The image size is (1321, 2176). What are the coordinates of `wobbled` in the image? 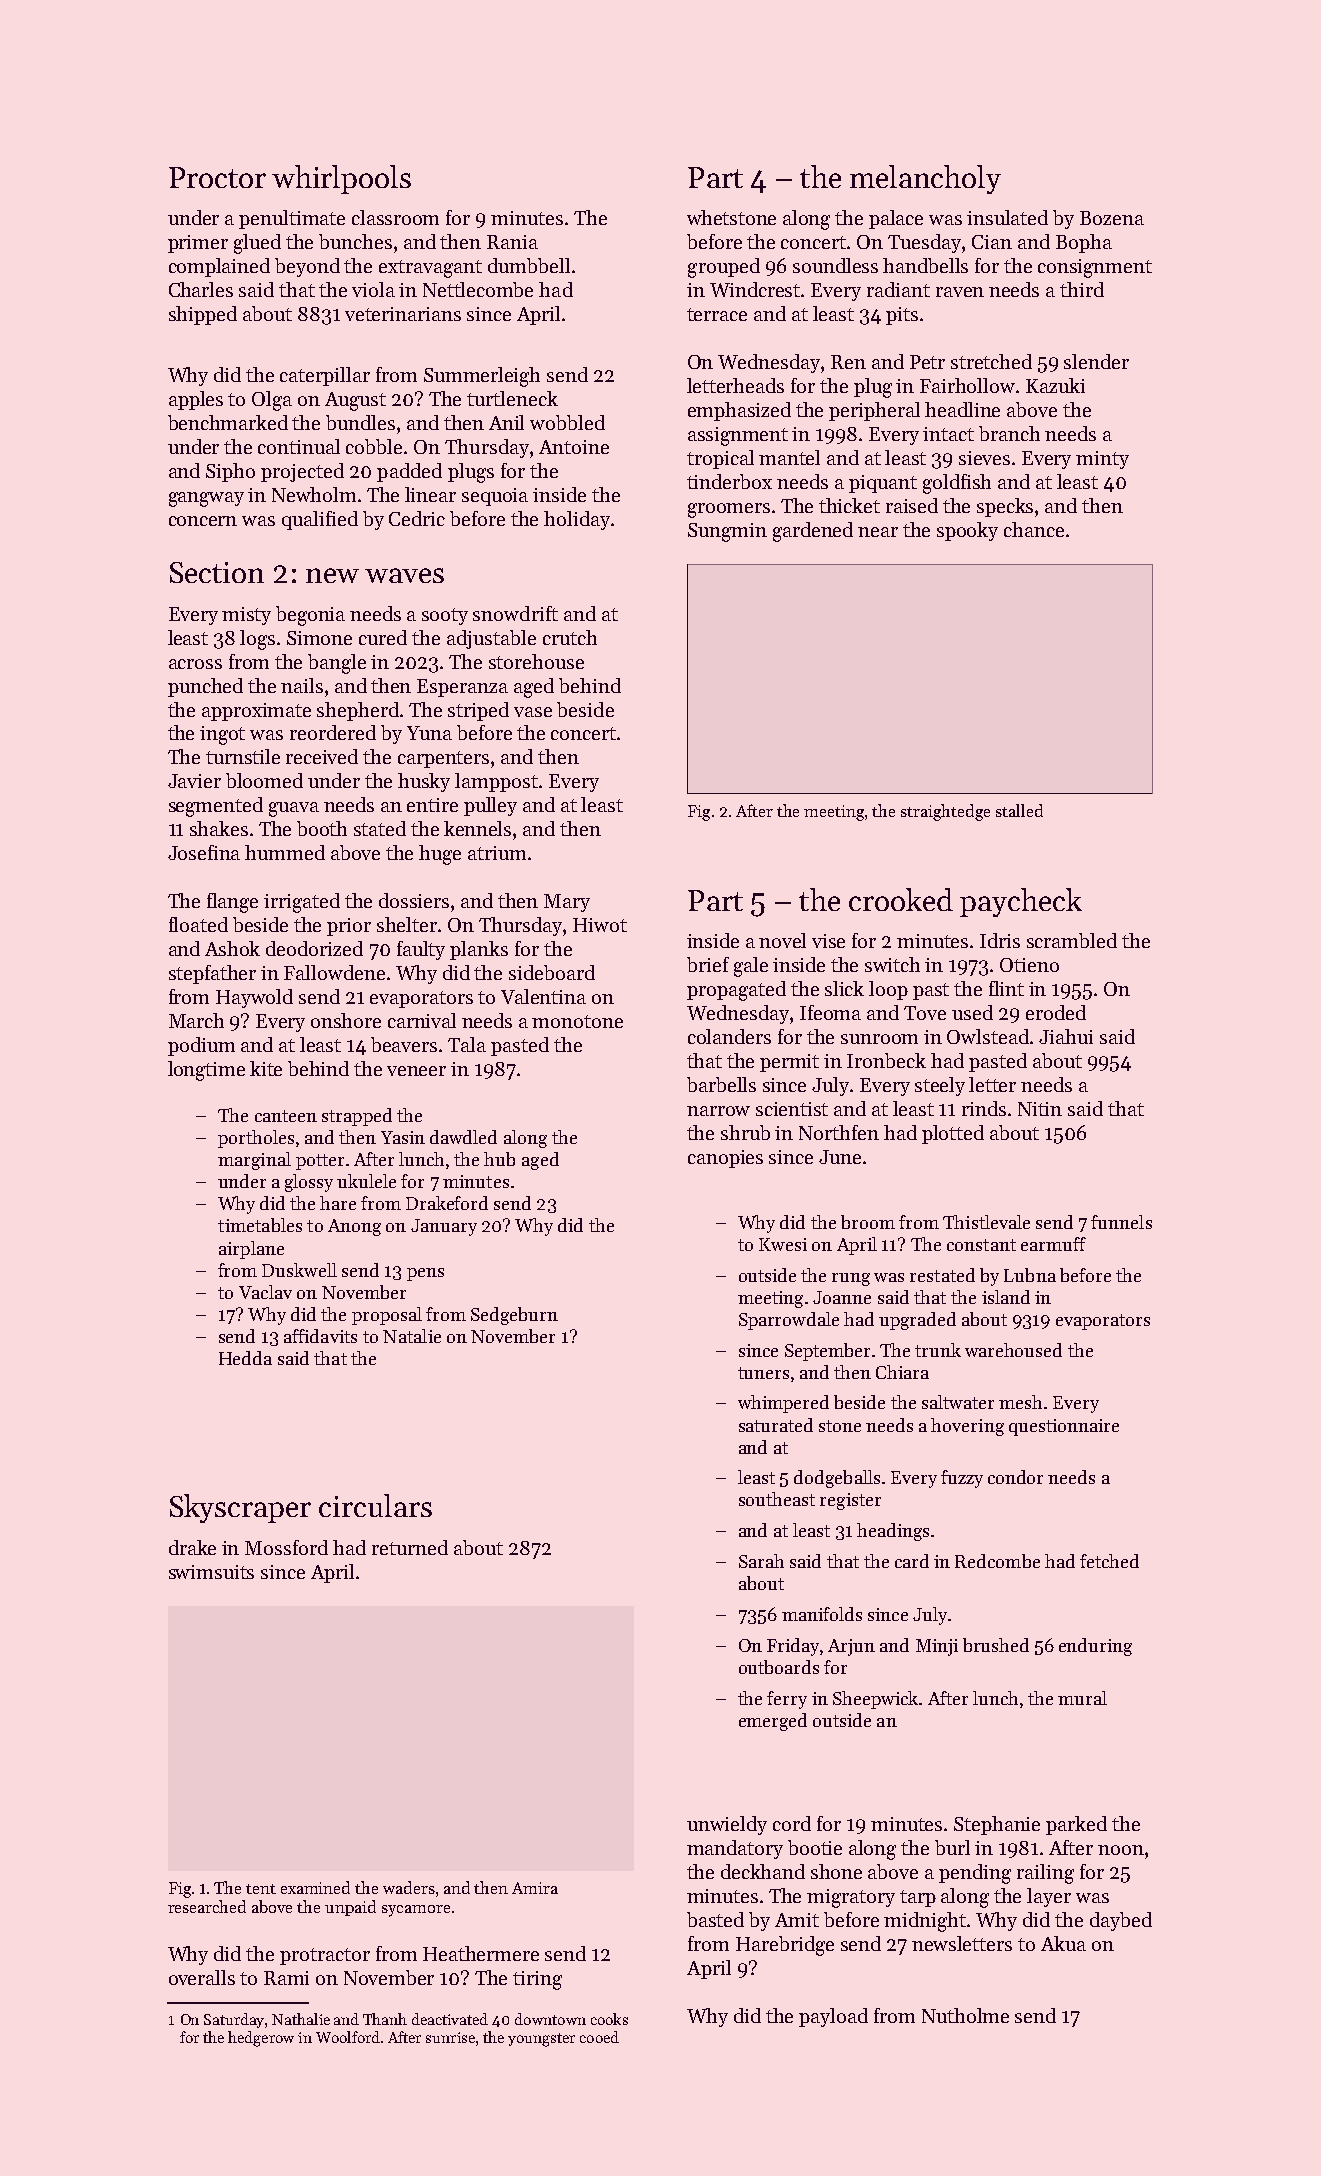 It's located at (567, 422).
